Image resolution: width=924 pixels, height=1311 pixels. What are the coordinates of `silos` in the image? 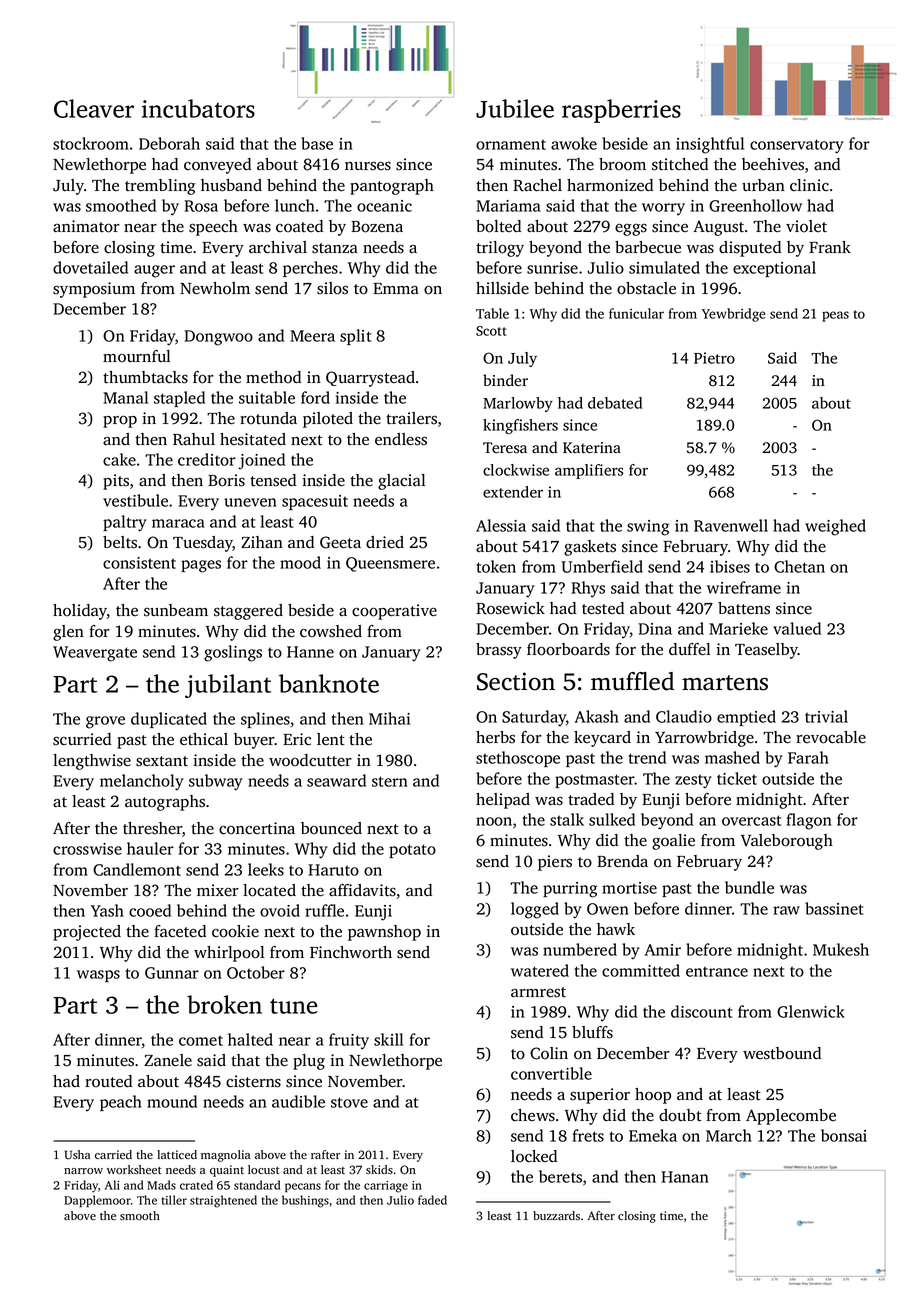 It's located at (332, 288).
